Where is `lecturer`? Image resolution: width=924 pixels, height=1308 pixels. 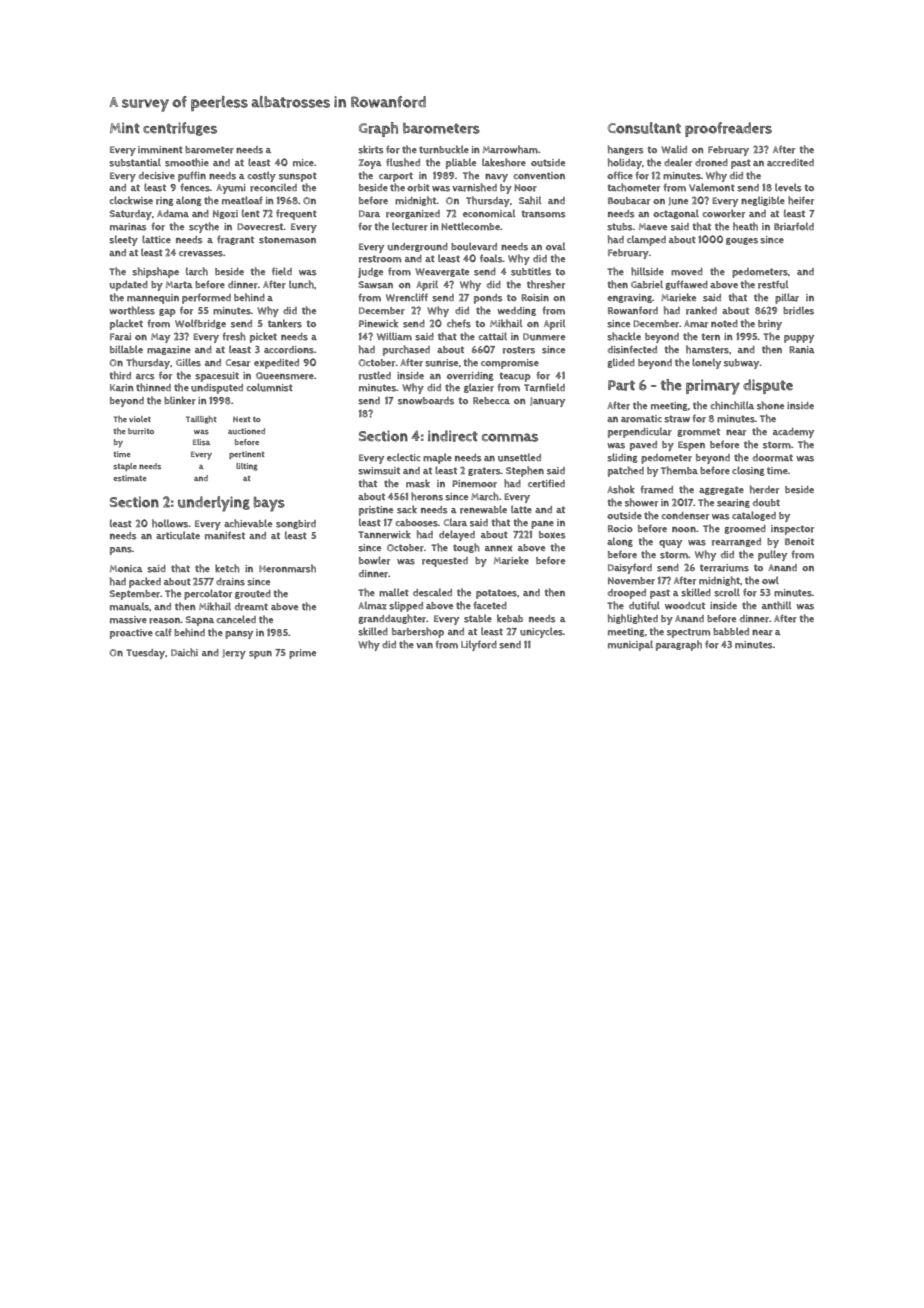
lecturer is located at coordinates (410, 226).
